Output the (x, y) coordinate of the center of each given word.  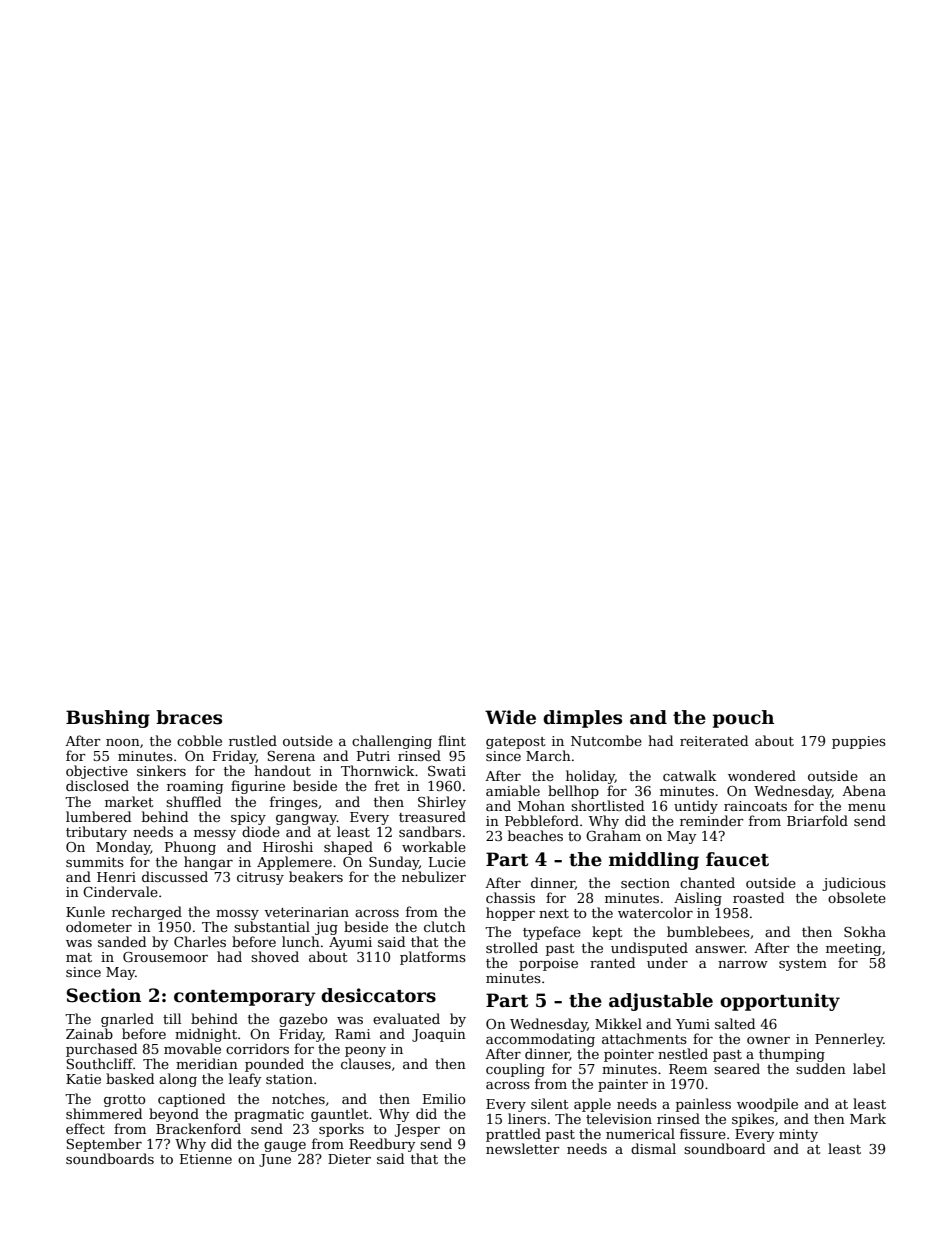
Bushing (108, 719)
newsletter (523, 1148)
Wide (510, 717)
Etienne (206, 1159)
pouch (743, 719)
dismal (653, 1148)
